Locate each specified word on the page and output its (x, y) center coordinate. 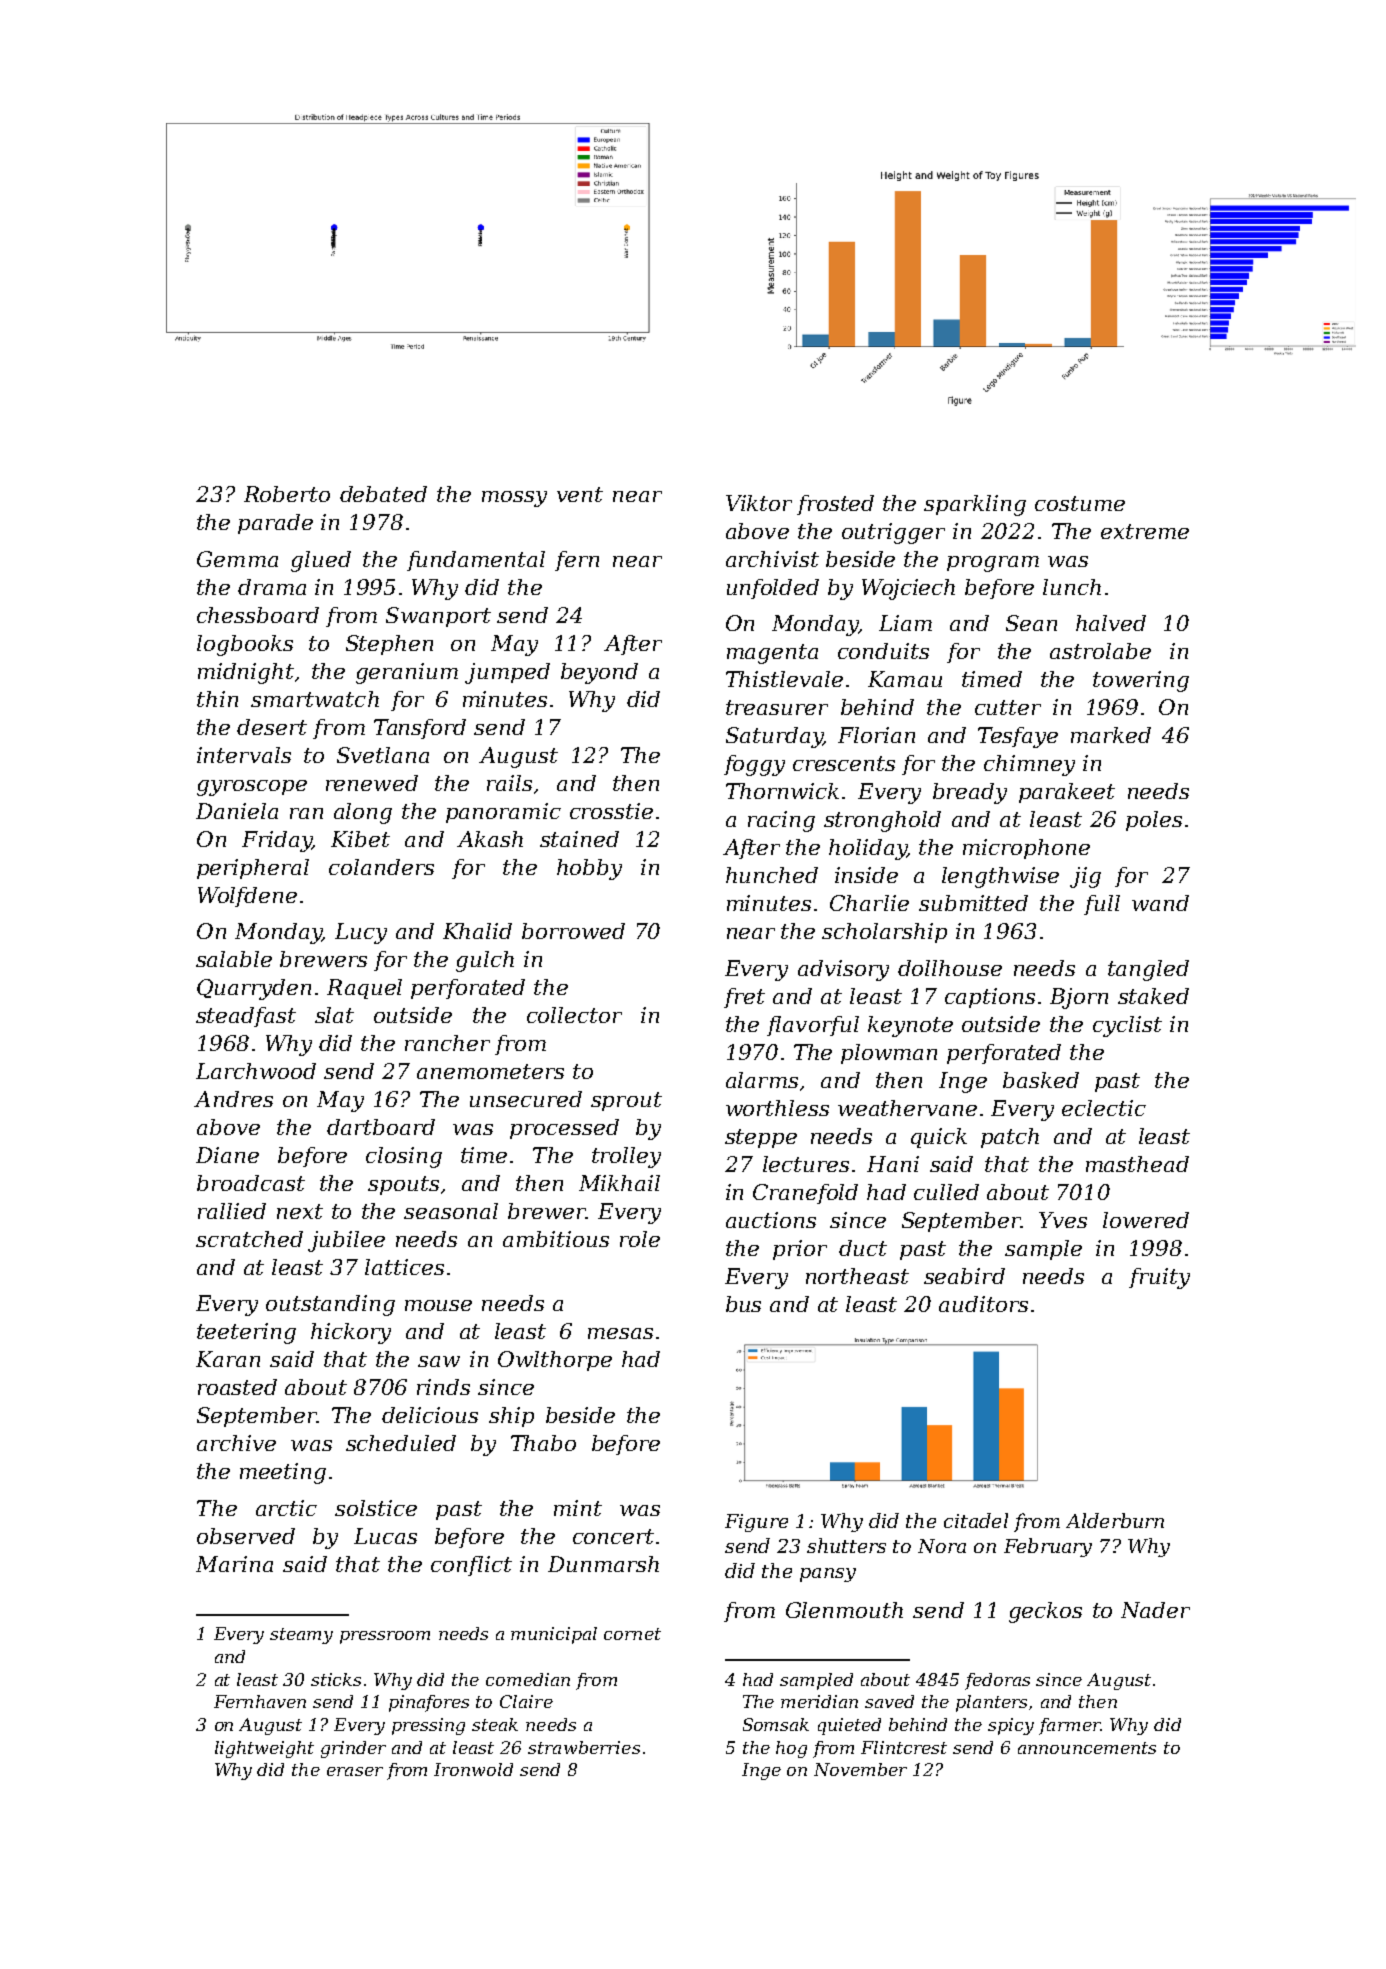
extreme (1145, 531)
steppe (761, 1138)
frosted (835, 505)
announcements (1087, 1748)
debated (383, 494)
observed (246, 1536)
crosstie (611, 811)
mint (578, 1508)
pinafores (429, 1703)
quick (939, 1138)
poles (1154, 821)
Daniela (237, 811)
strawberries (584, 1747)
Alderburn (1115, 1520)
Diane (227, 1155)
